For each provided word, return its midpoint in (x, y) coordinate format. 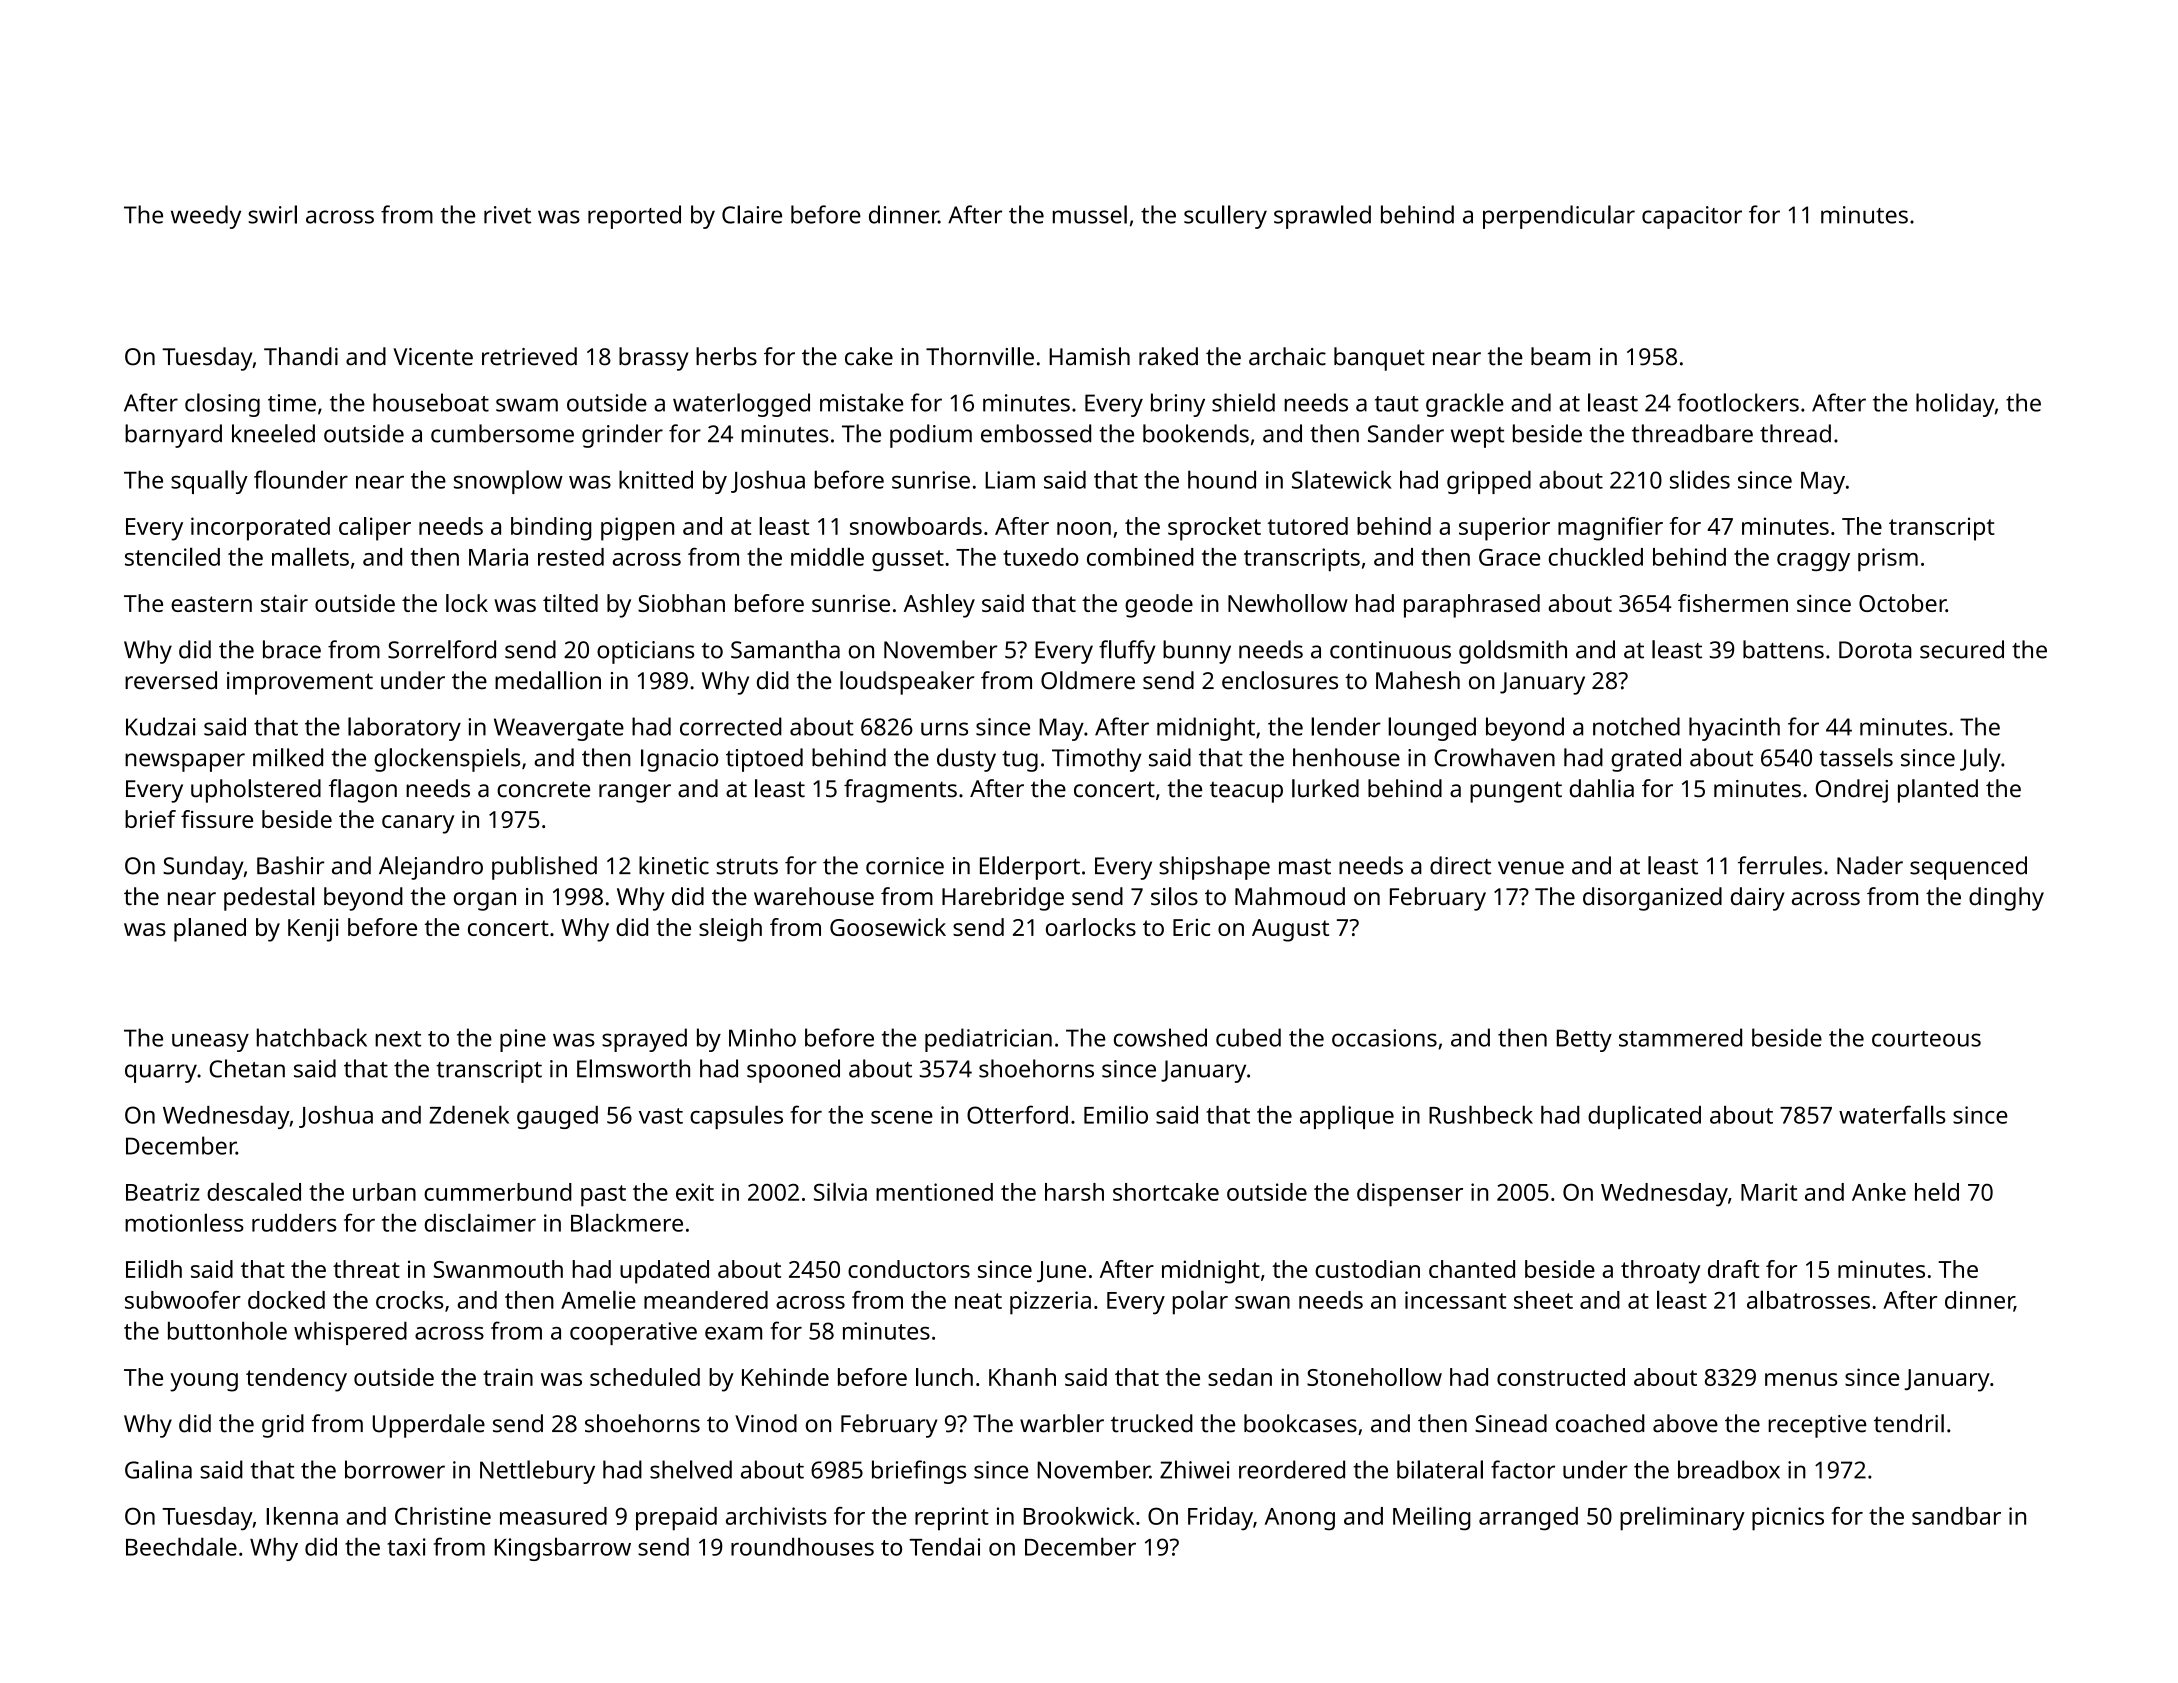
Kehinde (785, 1377)
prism (1888, 559)
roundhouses (802, 1546)
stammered (1680, 1037)
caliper (375, 529)
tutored (1308, 526)
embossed (1036, 433)
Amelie (598, 1299)
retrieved (529, 356)
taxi (406, 1547)
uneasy (210, 1042)
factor (1523, 1469)
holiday (1955, 405)
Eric (1191, 927)
